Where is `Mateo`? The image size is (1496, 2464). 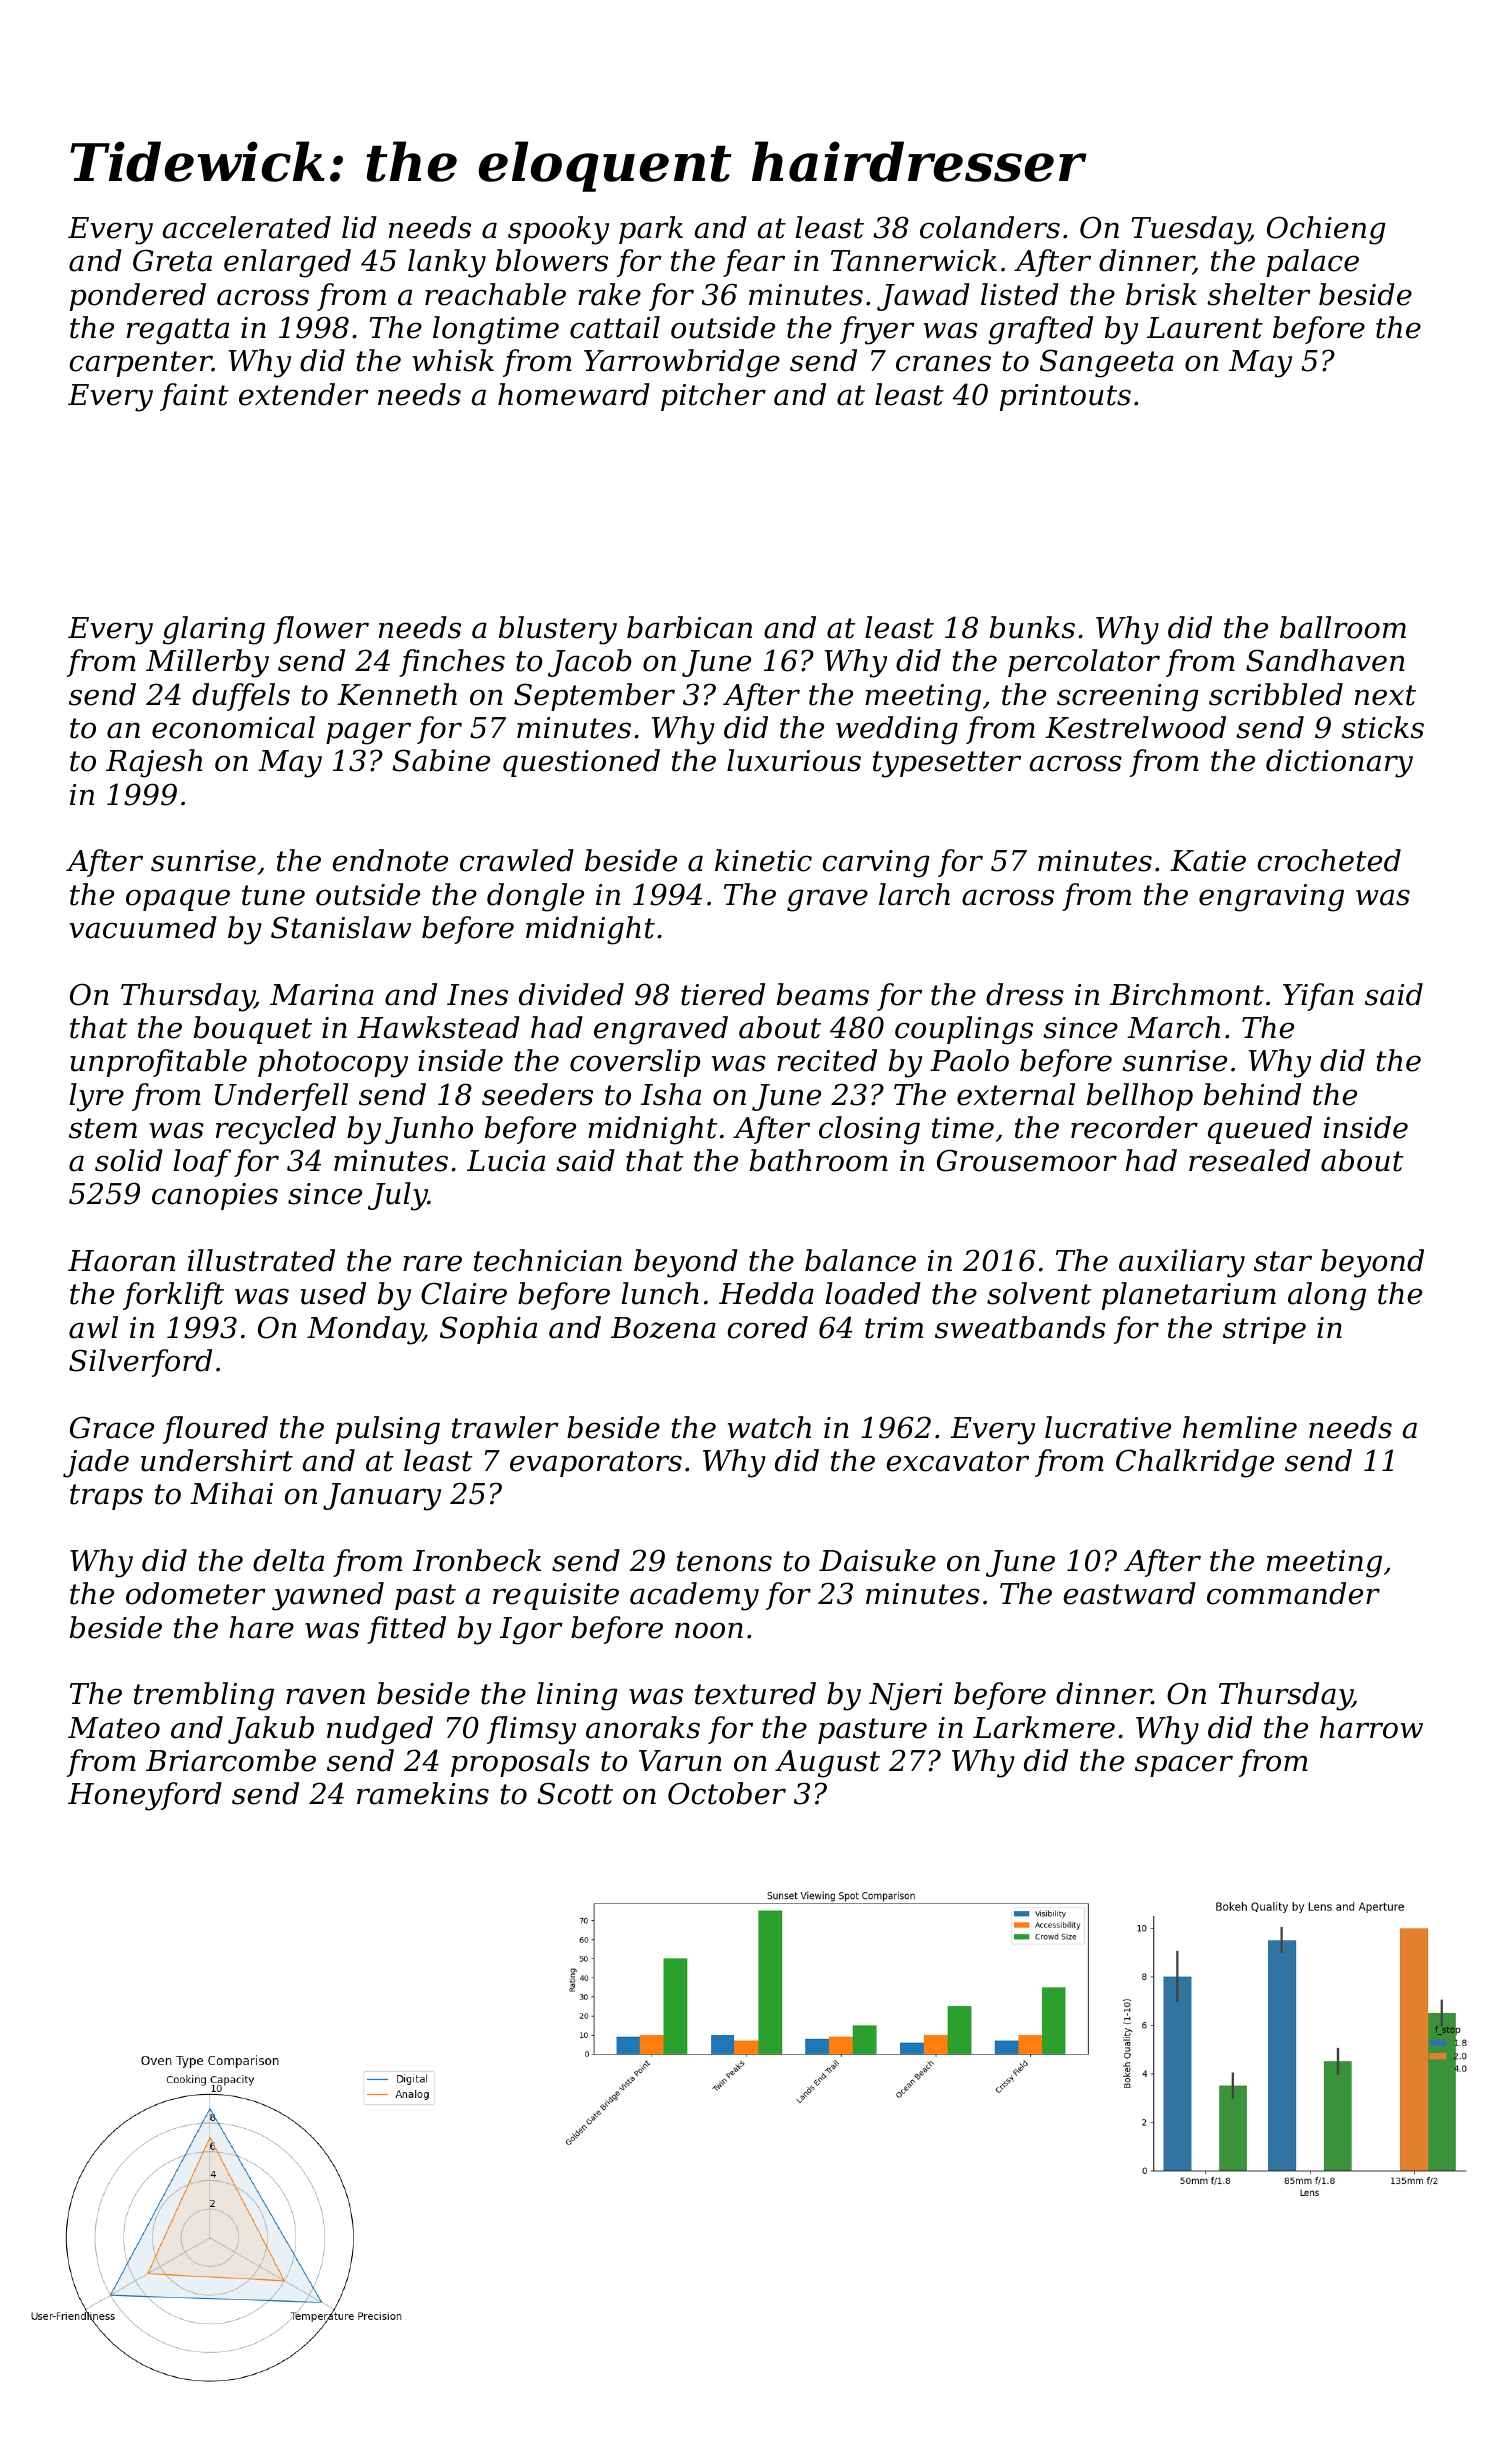 Mateo is located at coordinates (114, 1728).
